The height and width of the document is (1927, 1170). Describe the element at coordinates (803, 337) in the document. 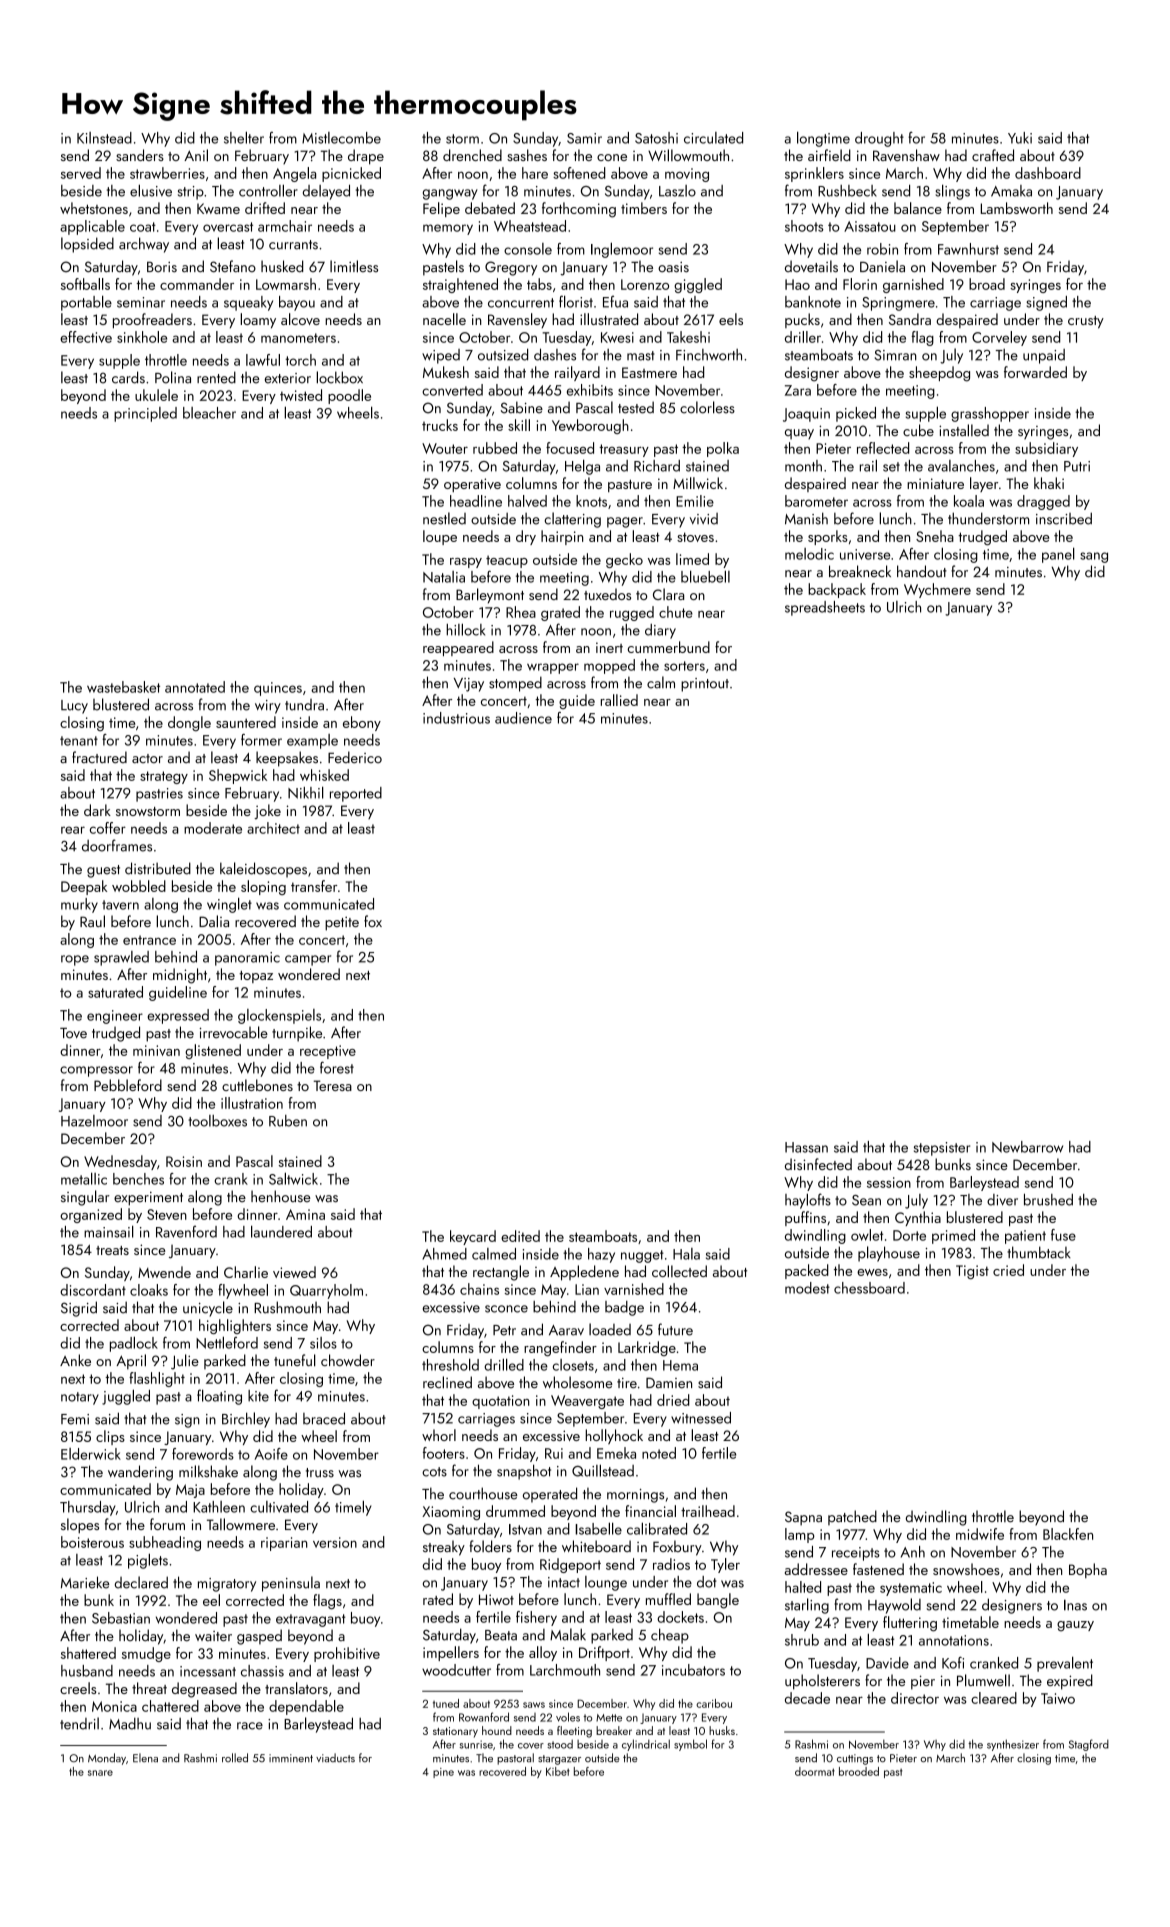

I see `driller` at that location.
